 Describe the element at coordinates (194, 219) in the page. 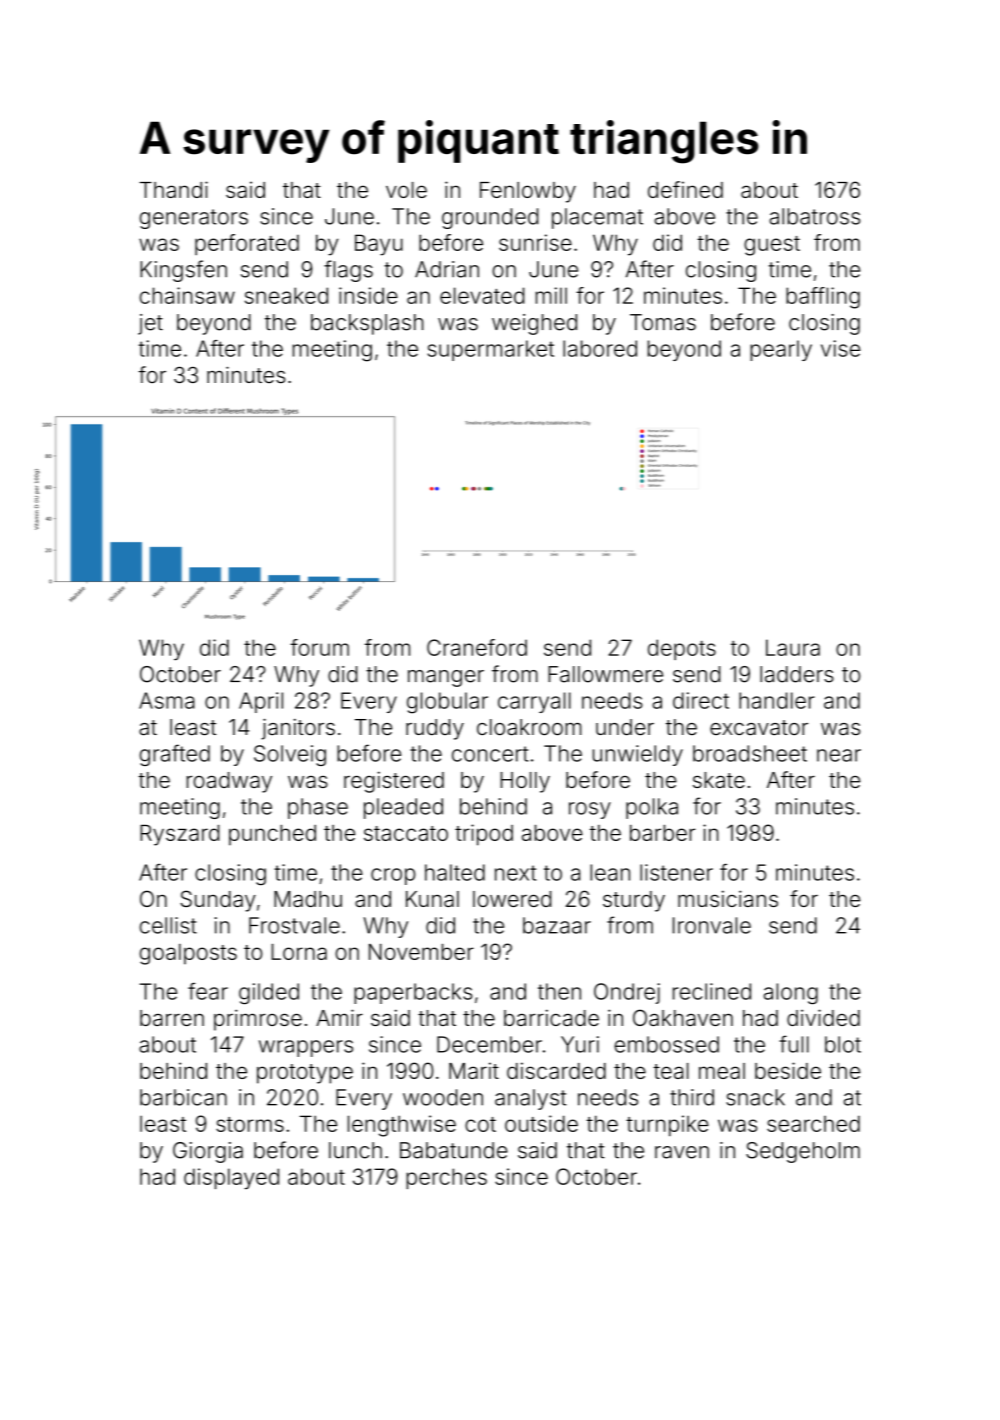

I see `generators` at that location.
